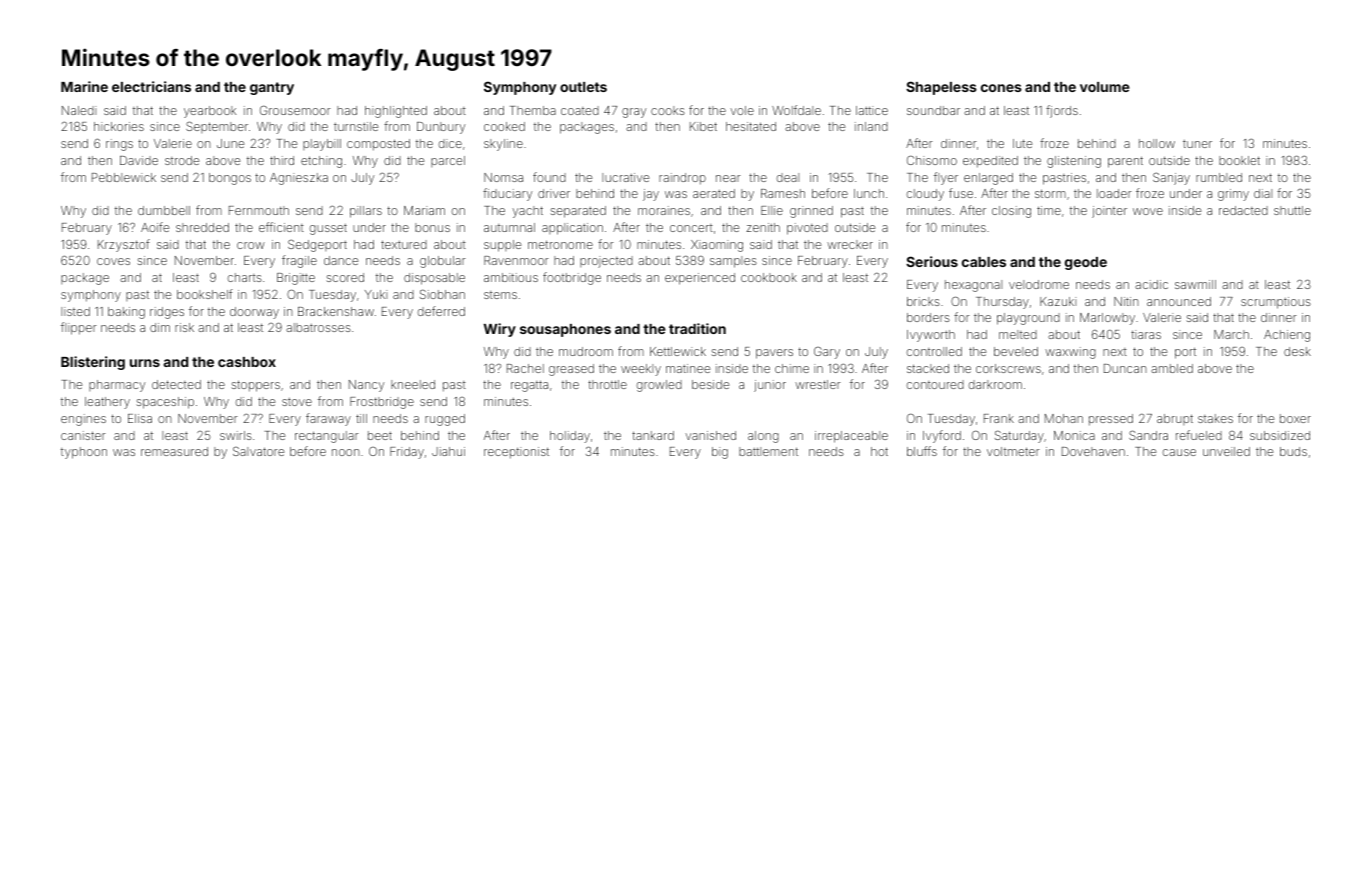  Describe the element at coordinates (1050, 193) in the screenshot. I see `storm` at that location.
